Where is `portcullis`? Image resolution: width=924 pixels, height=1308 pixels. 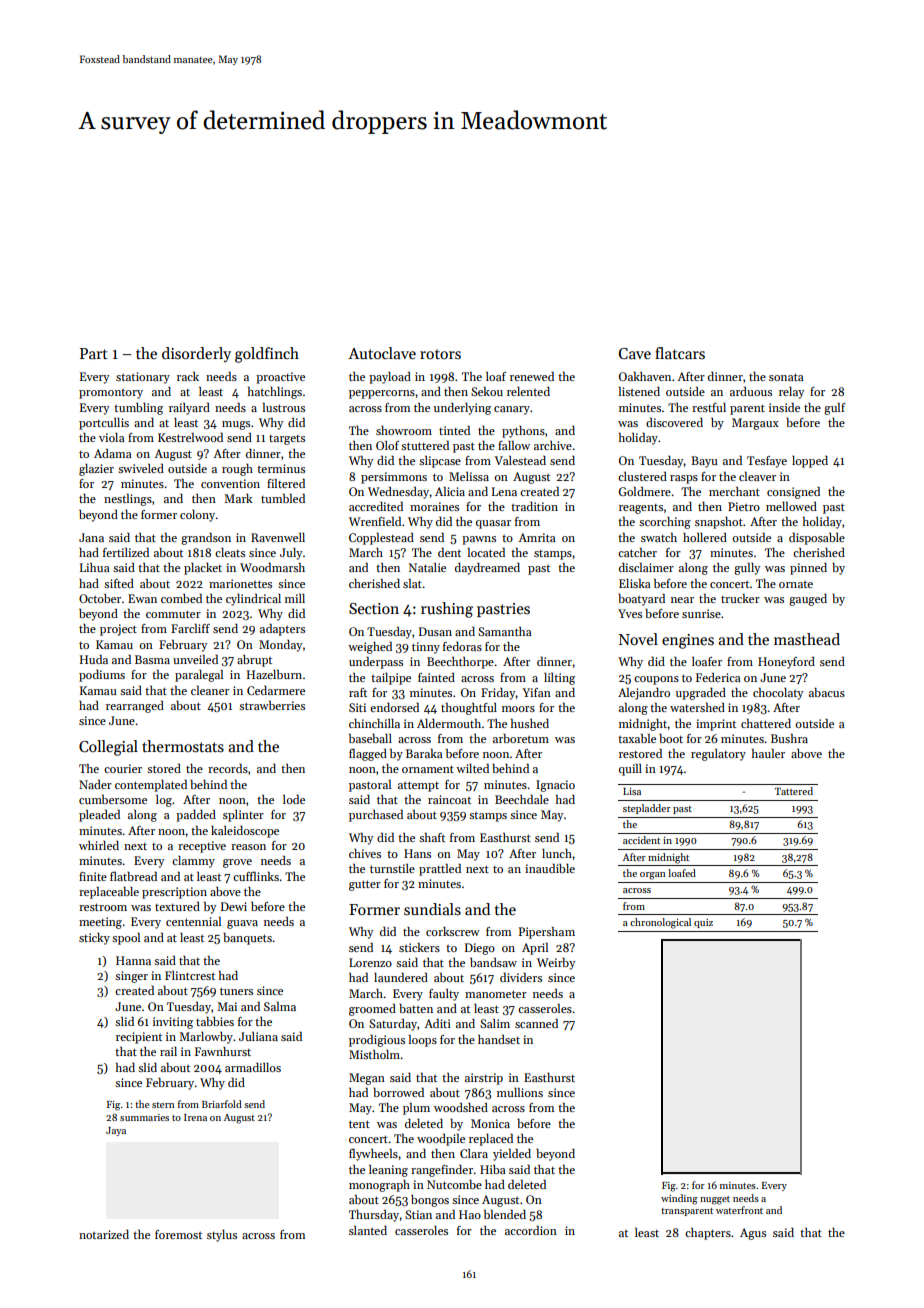
portcullis is located at coordinates (104, 424).
